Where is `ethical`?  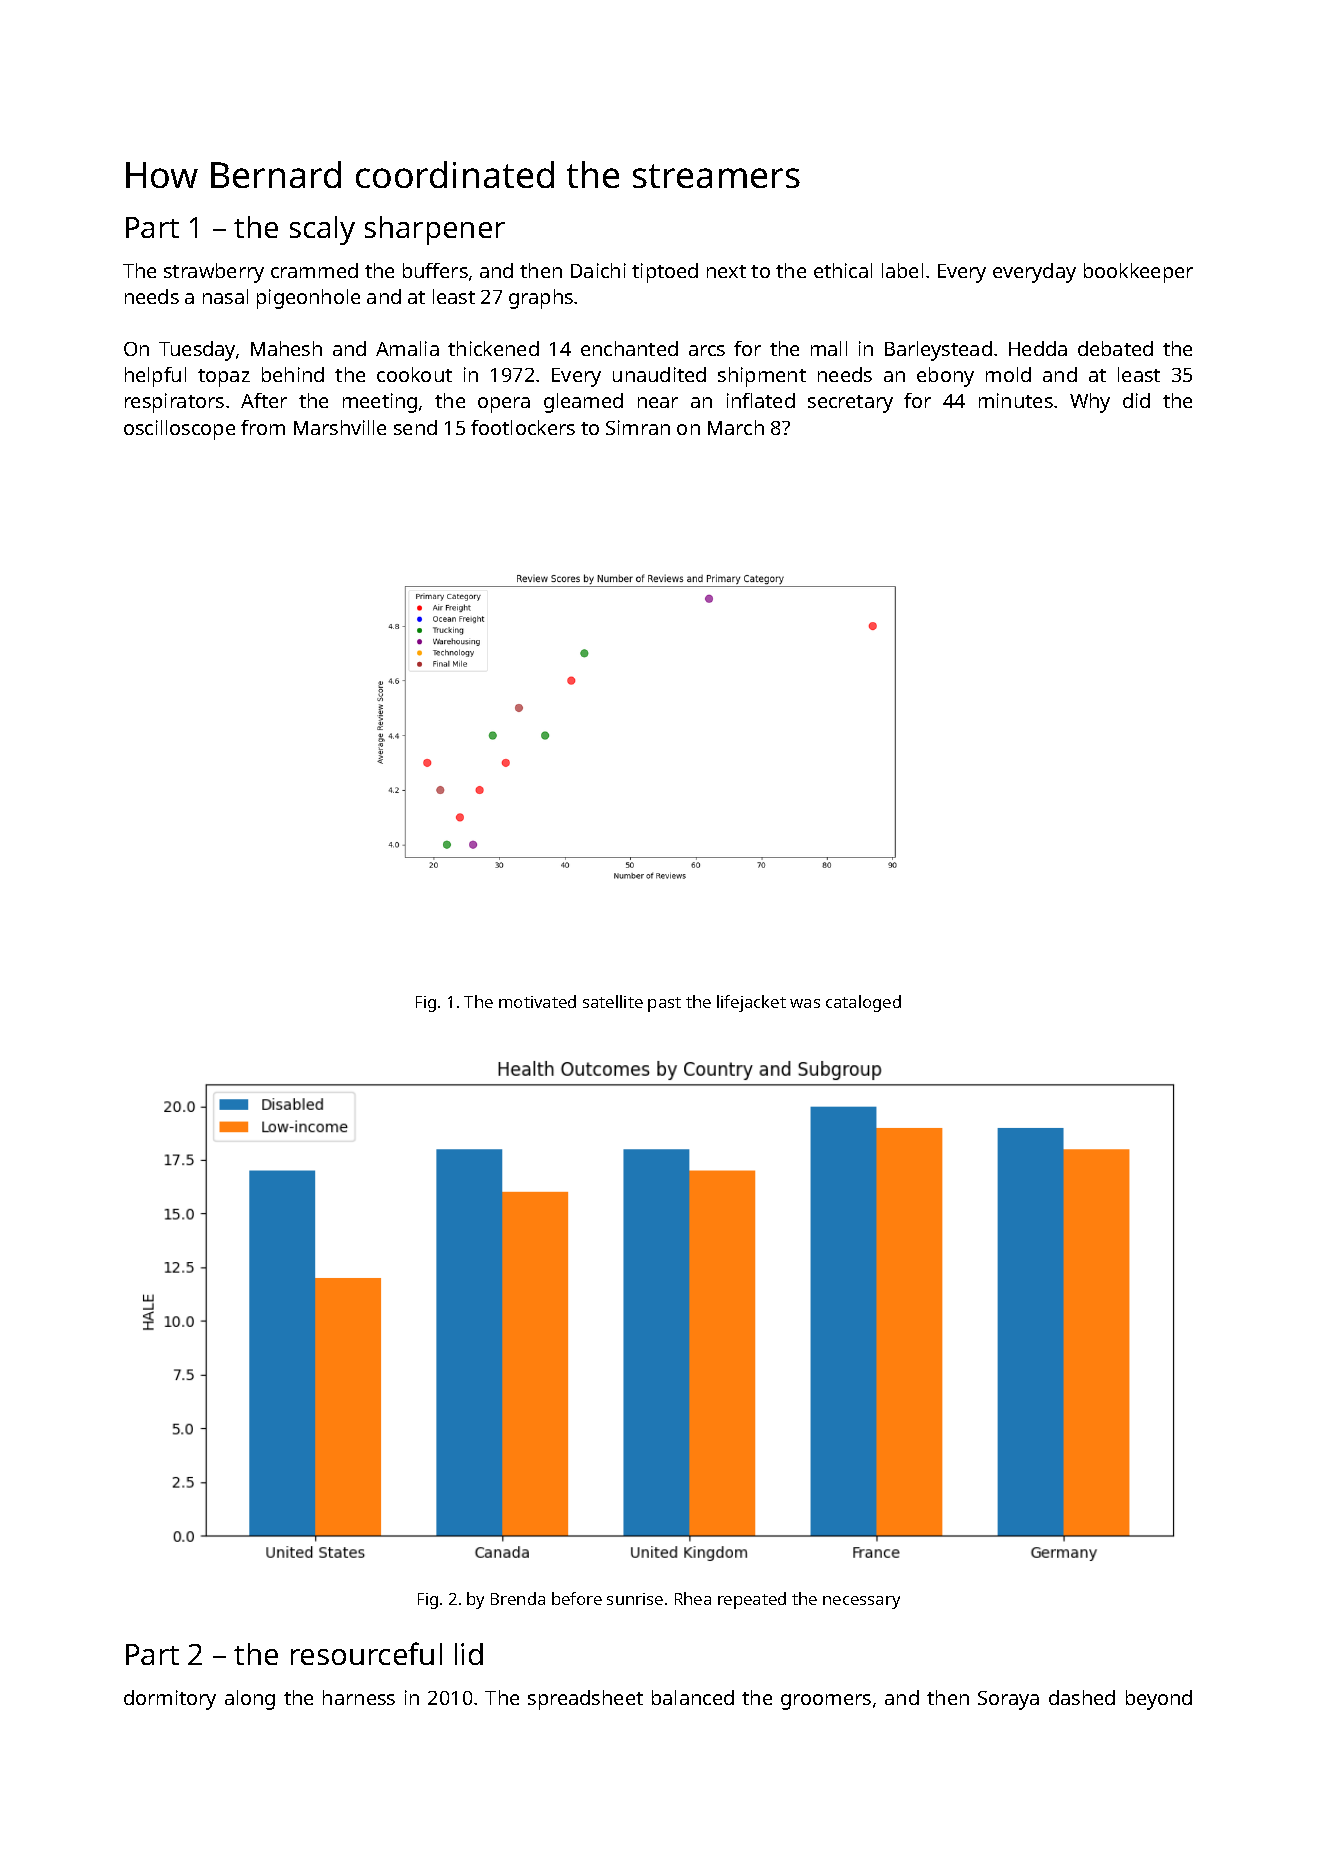
ethical is located at coordinates (843, 270).
